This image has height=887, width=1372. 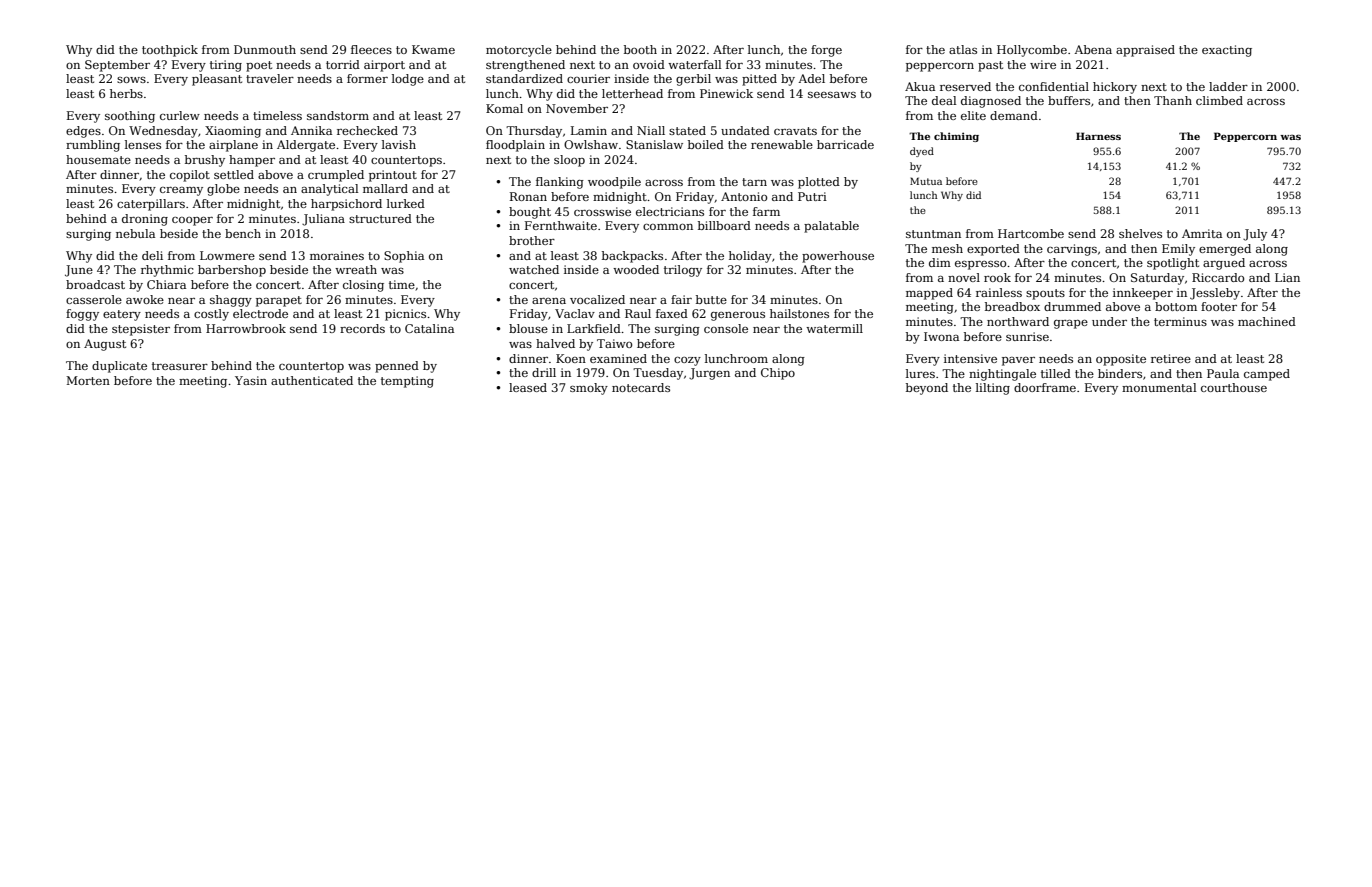 What do you see at coordinates (251, 380) in the image?
I see `Yasin` at bounding box center [251, 380].
